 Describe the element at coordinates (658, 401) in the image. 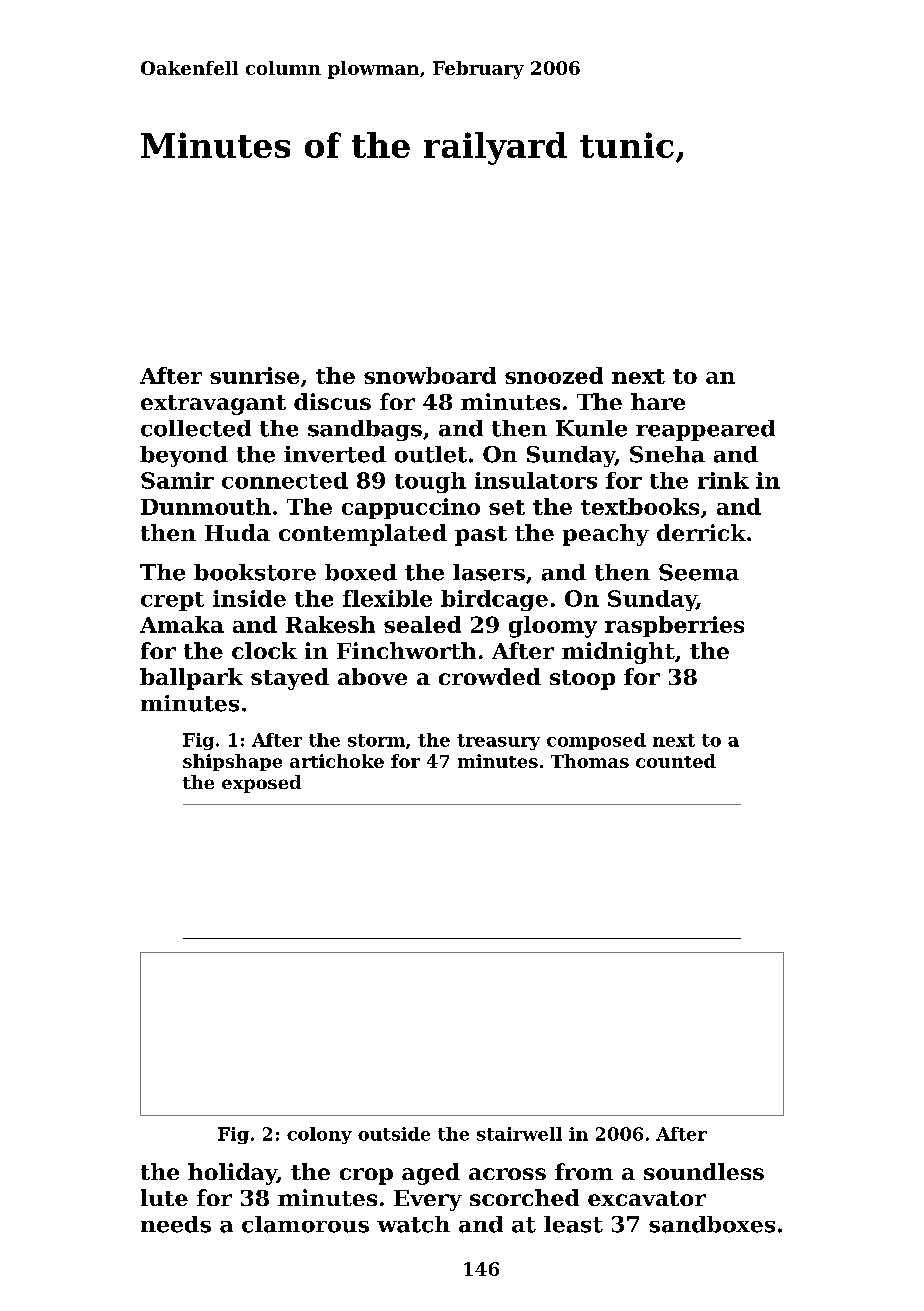

I see `hare` at that location.
